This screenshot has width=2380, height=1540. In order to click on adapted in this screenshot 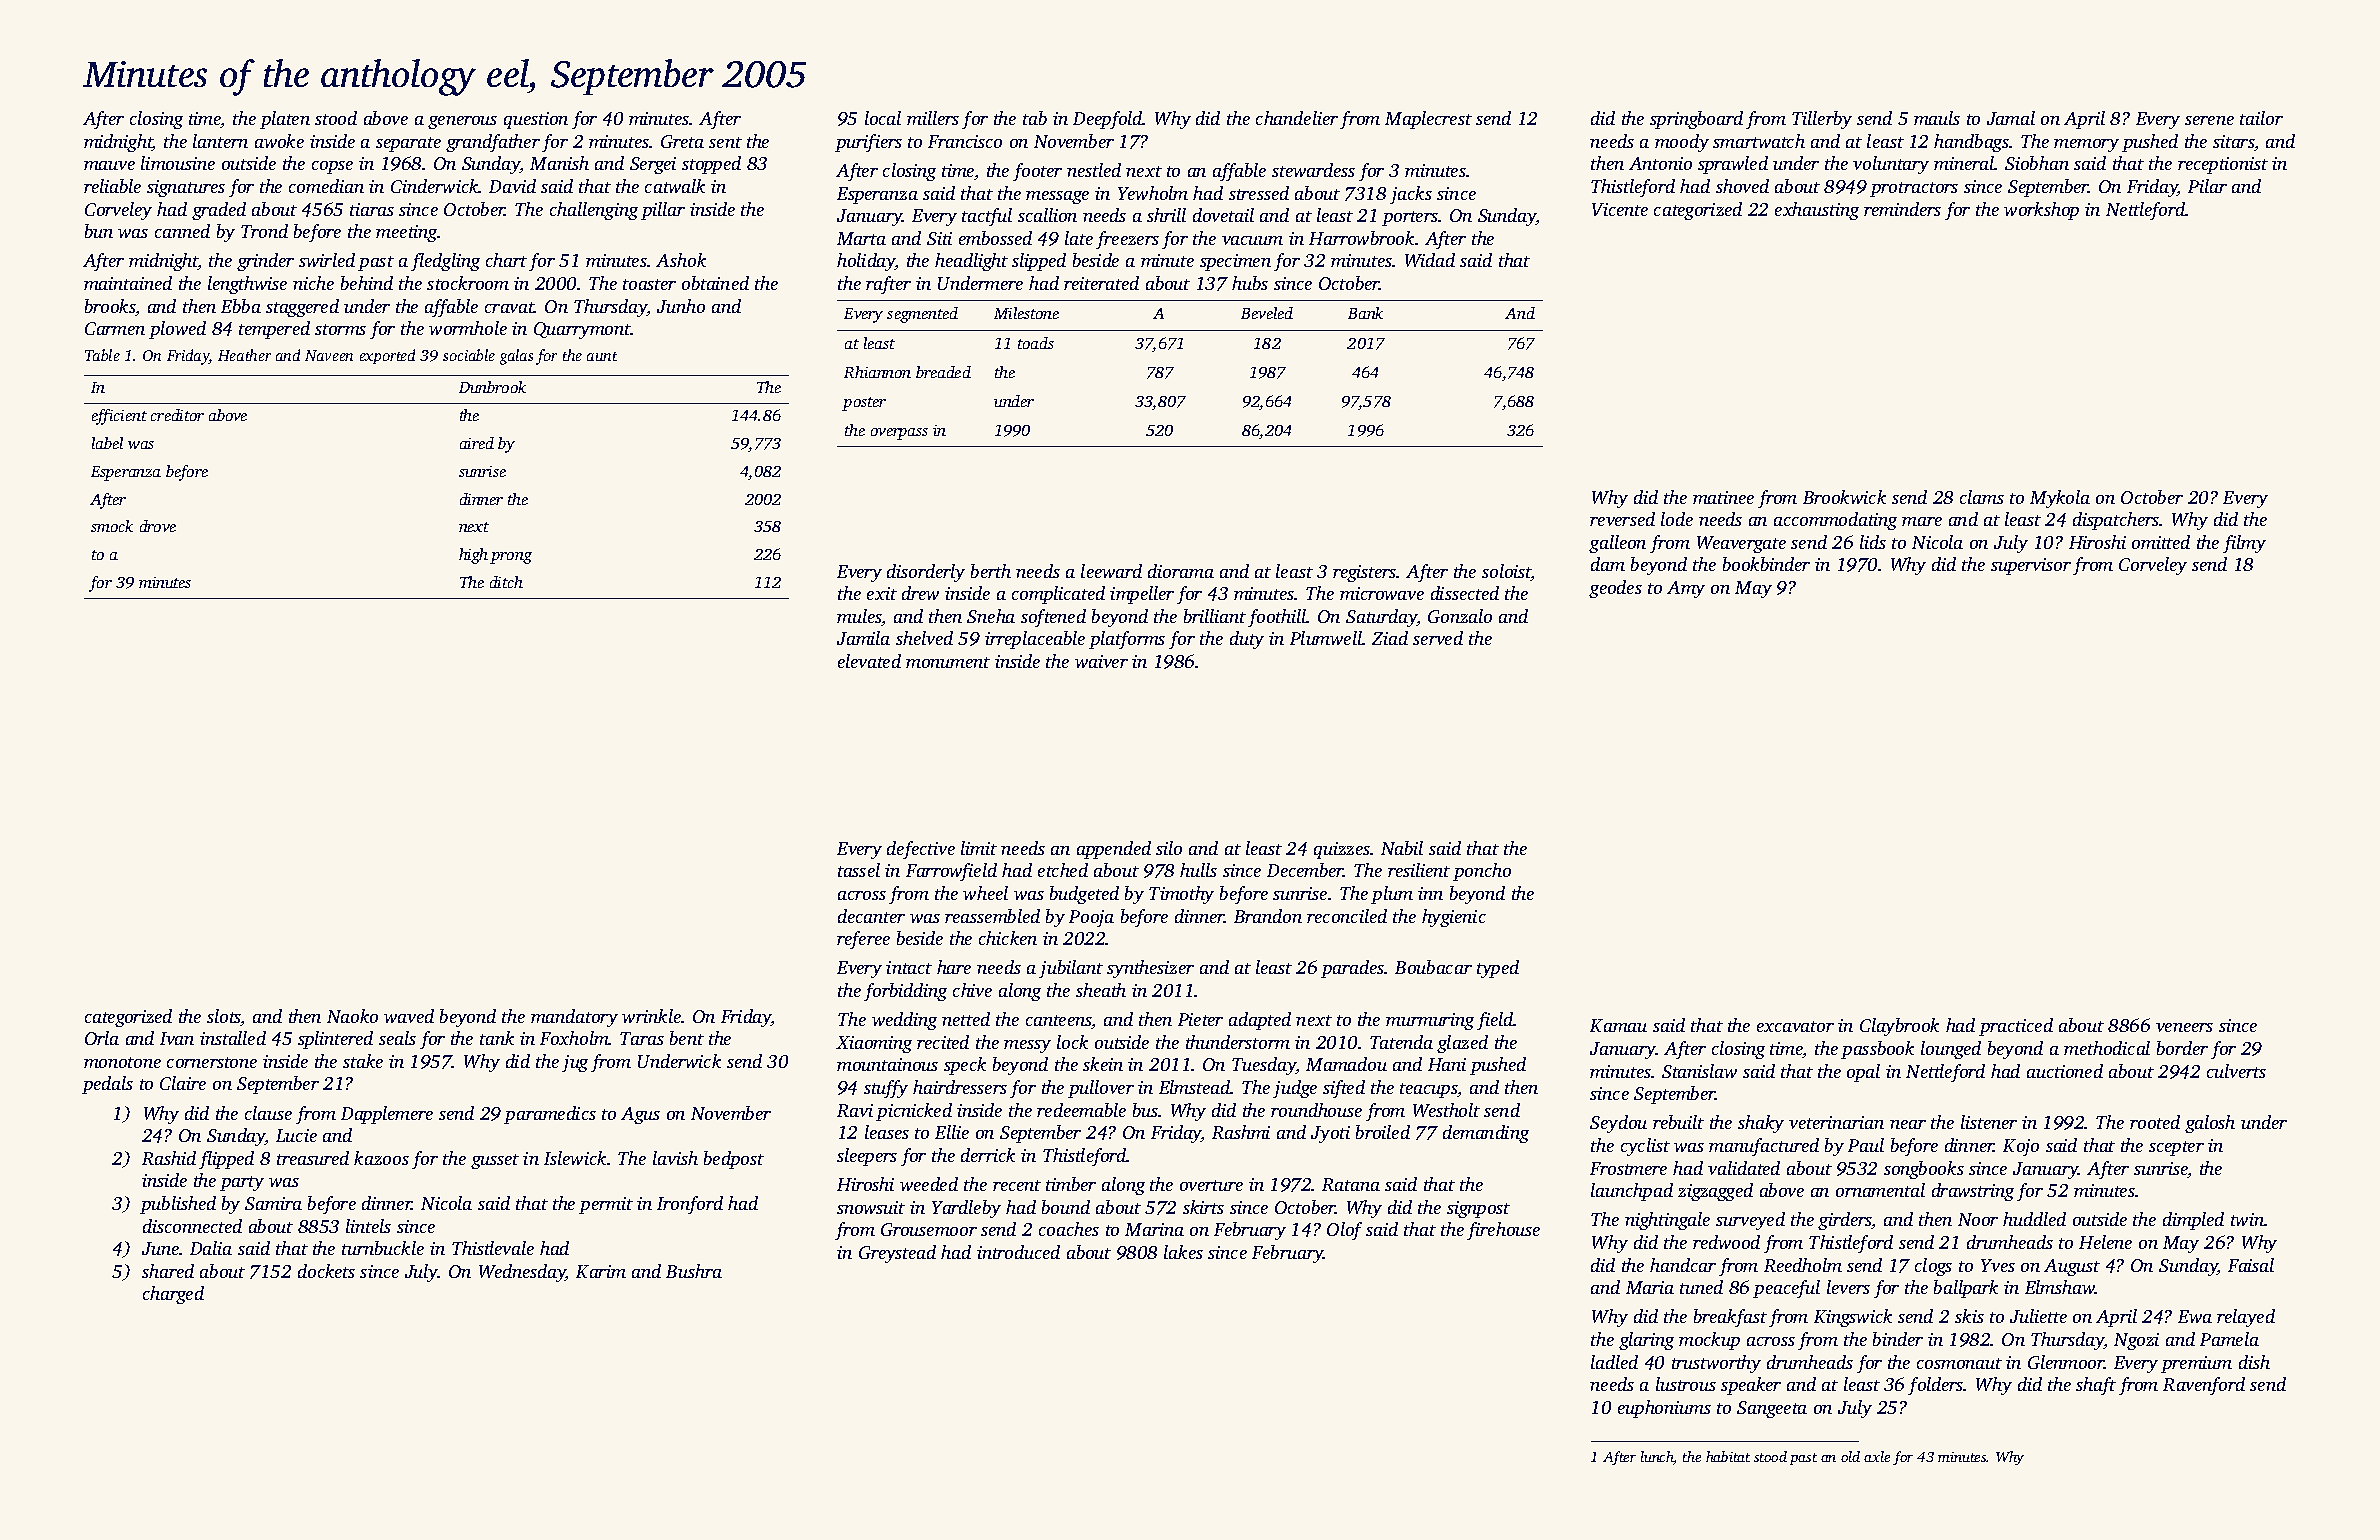, I will do `click(1260, 1021)`.
